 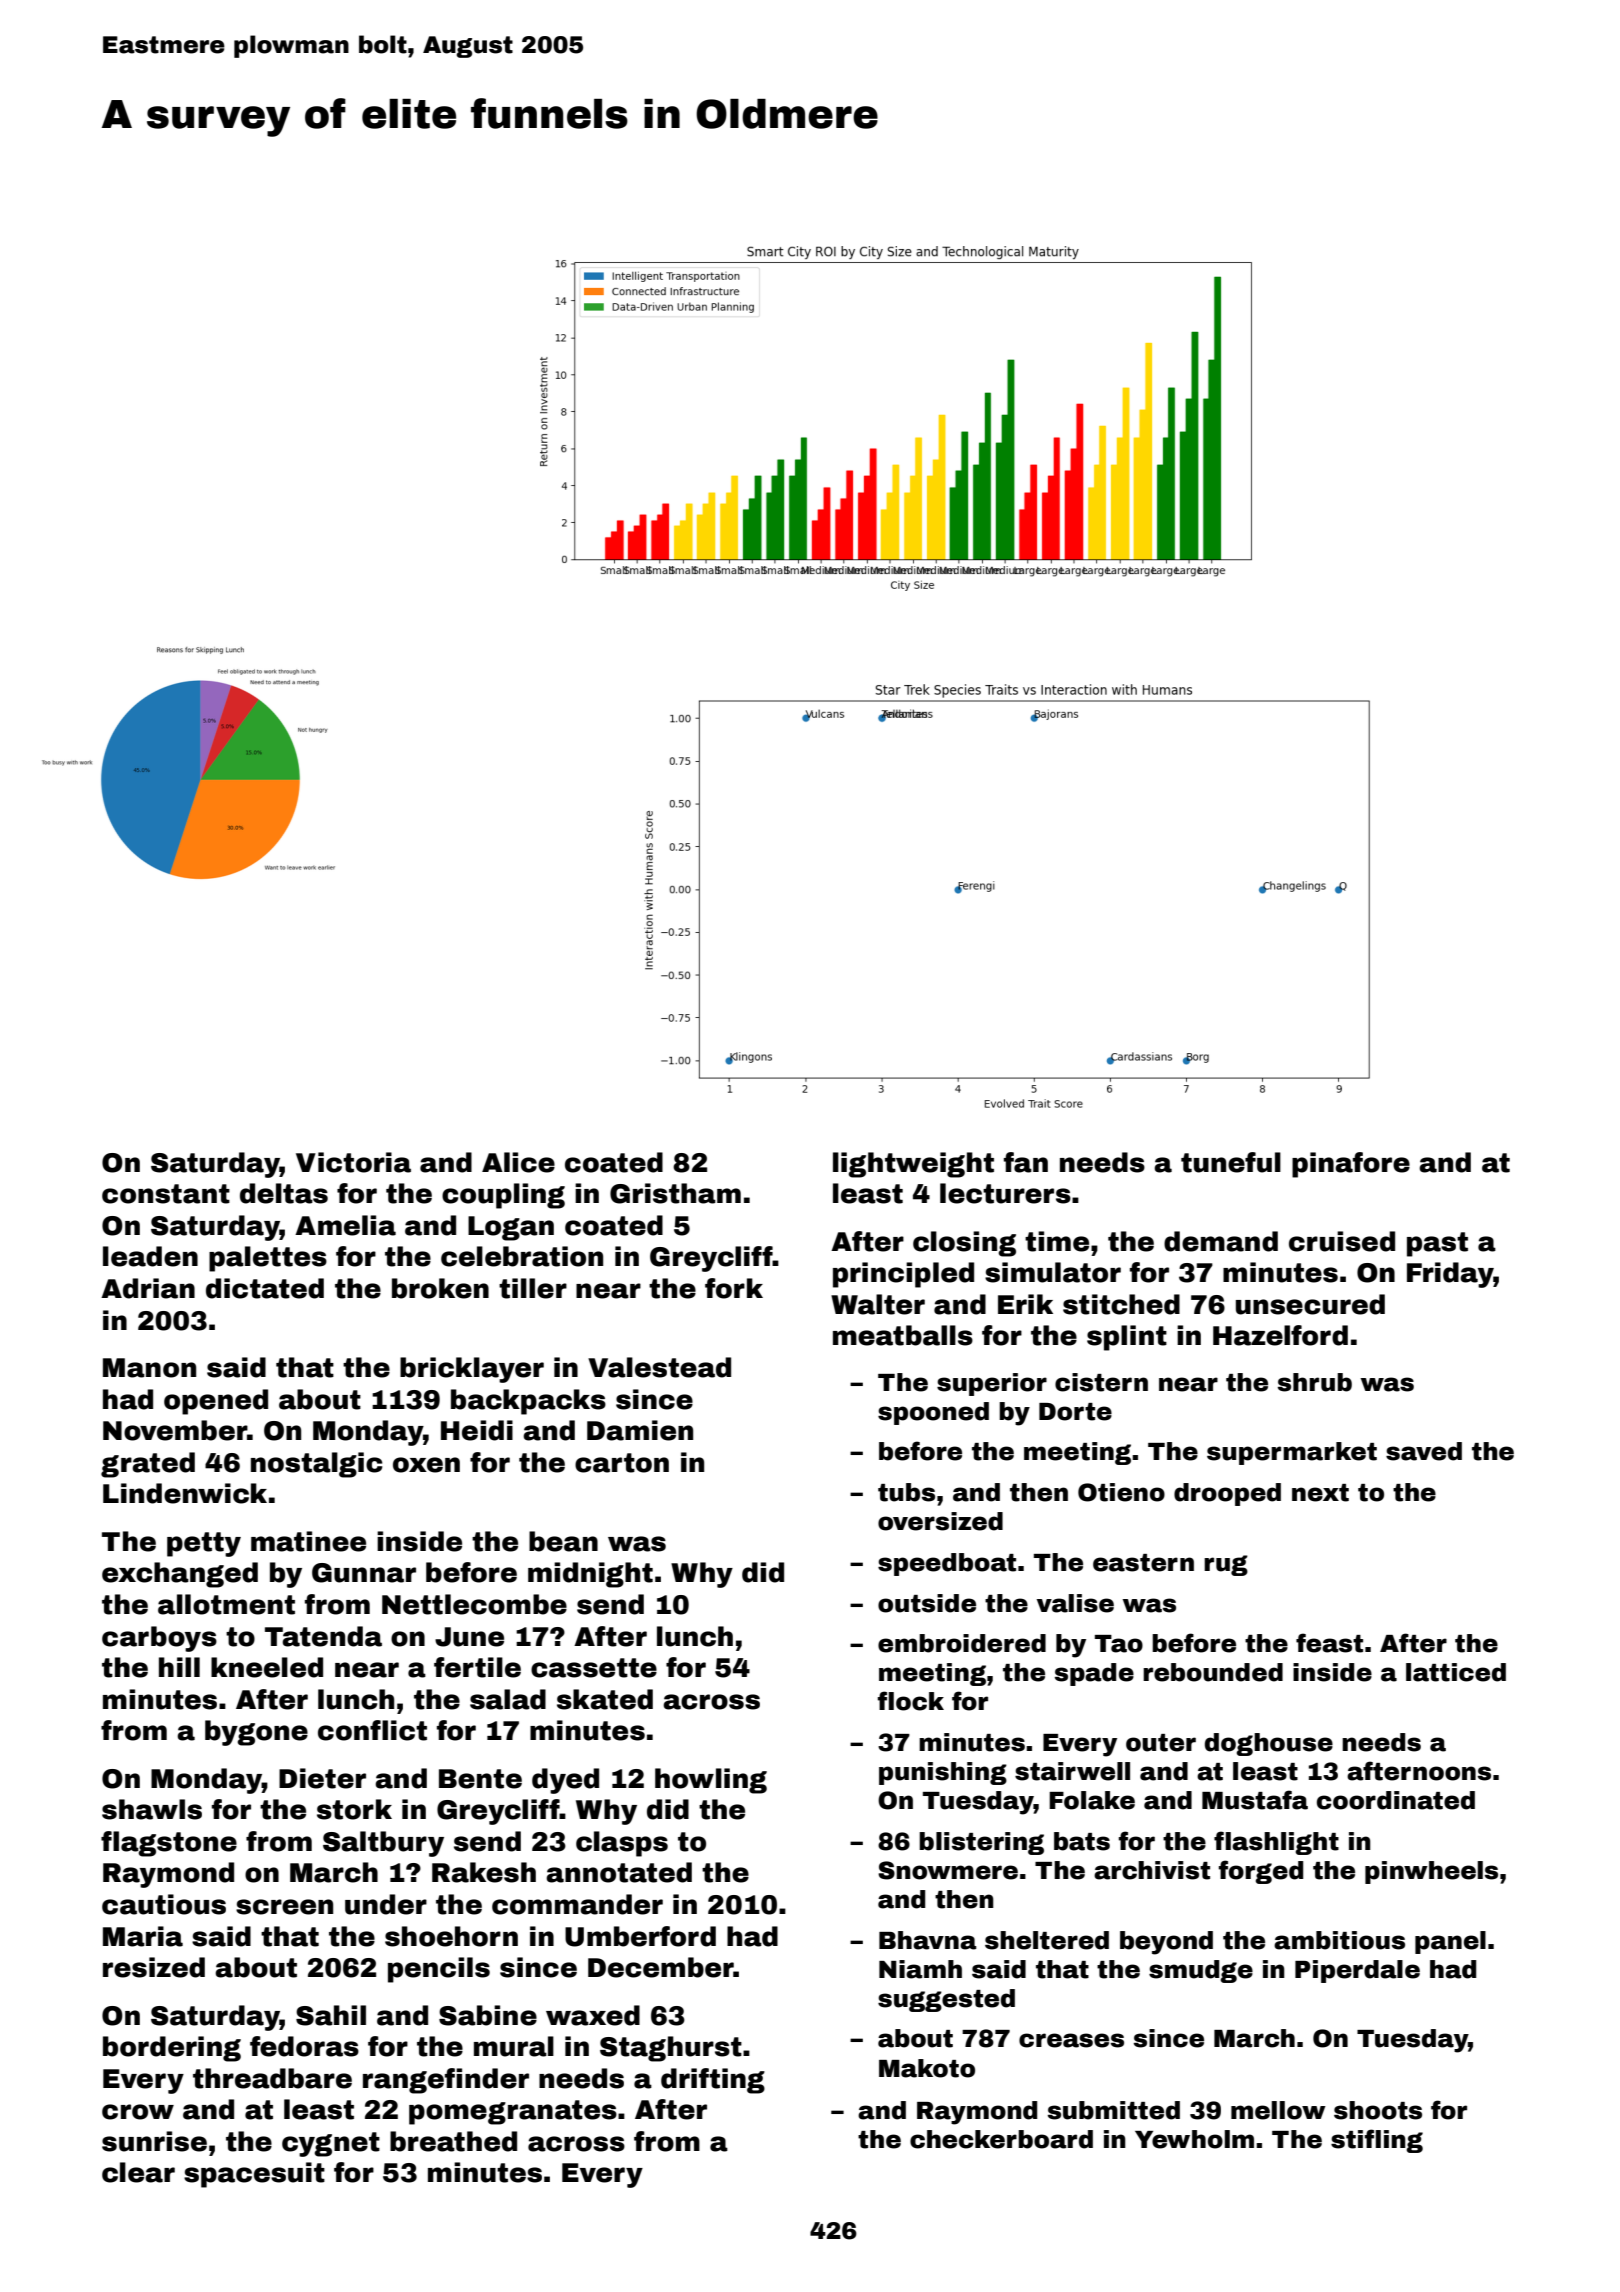 What do you see at coordinates (474, 1604) in the image?
I see `Nettlecombe` at bounding box center [474, 1604].
